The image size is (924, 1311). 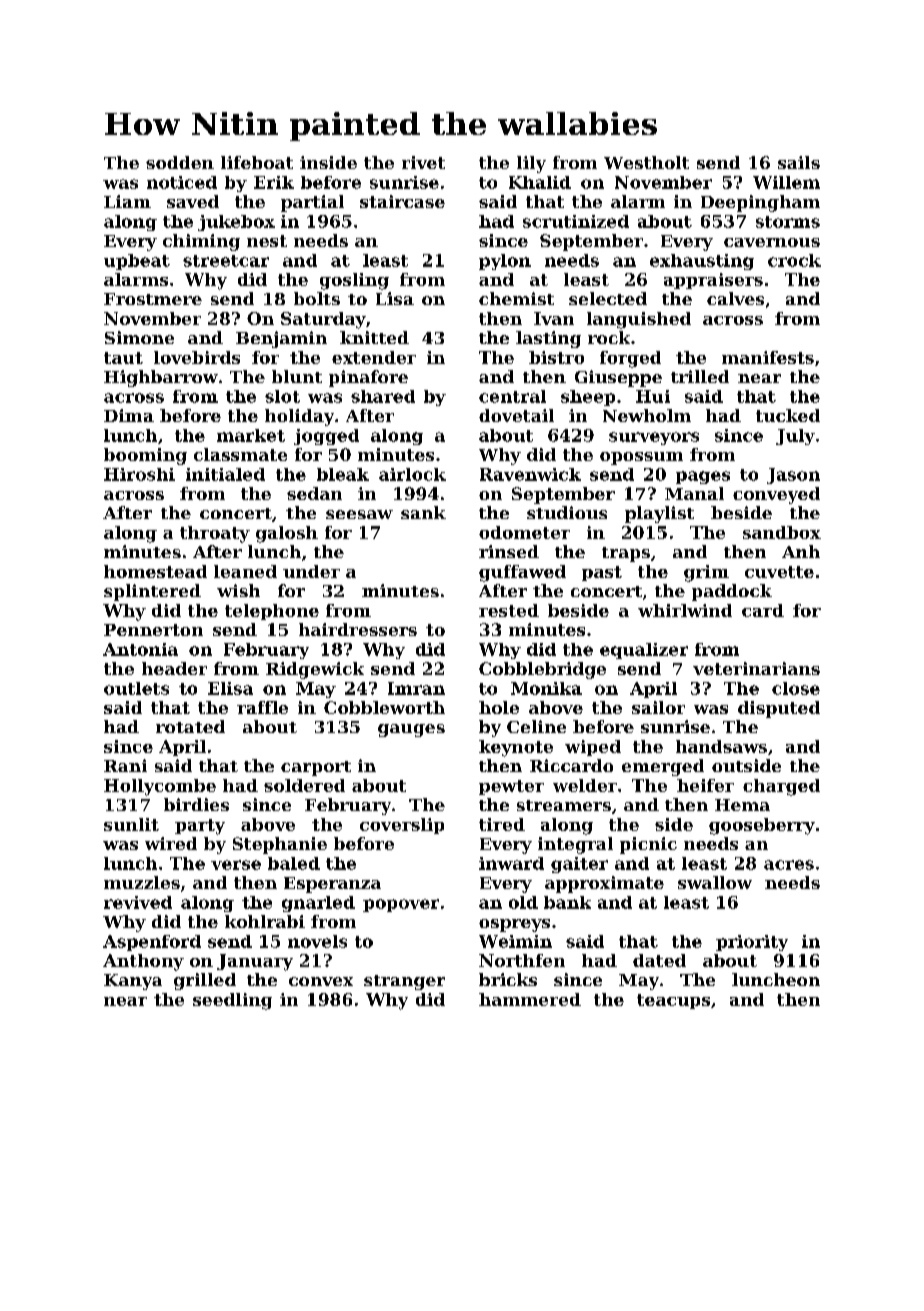 What do you see at coordinates (127, 201) in the screenshot?
I see `Liam` at bounding box center [127, 201].
